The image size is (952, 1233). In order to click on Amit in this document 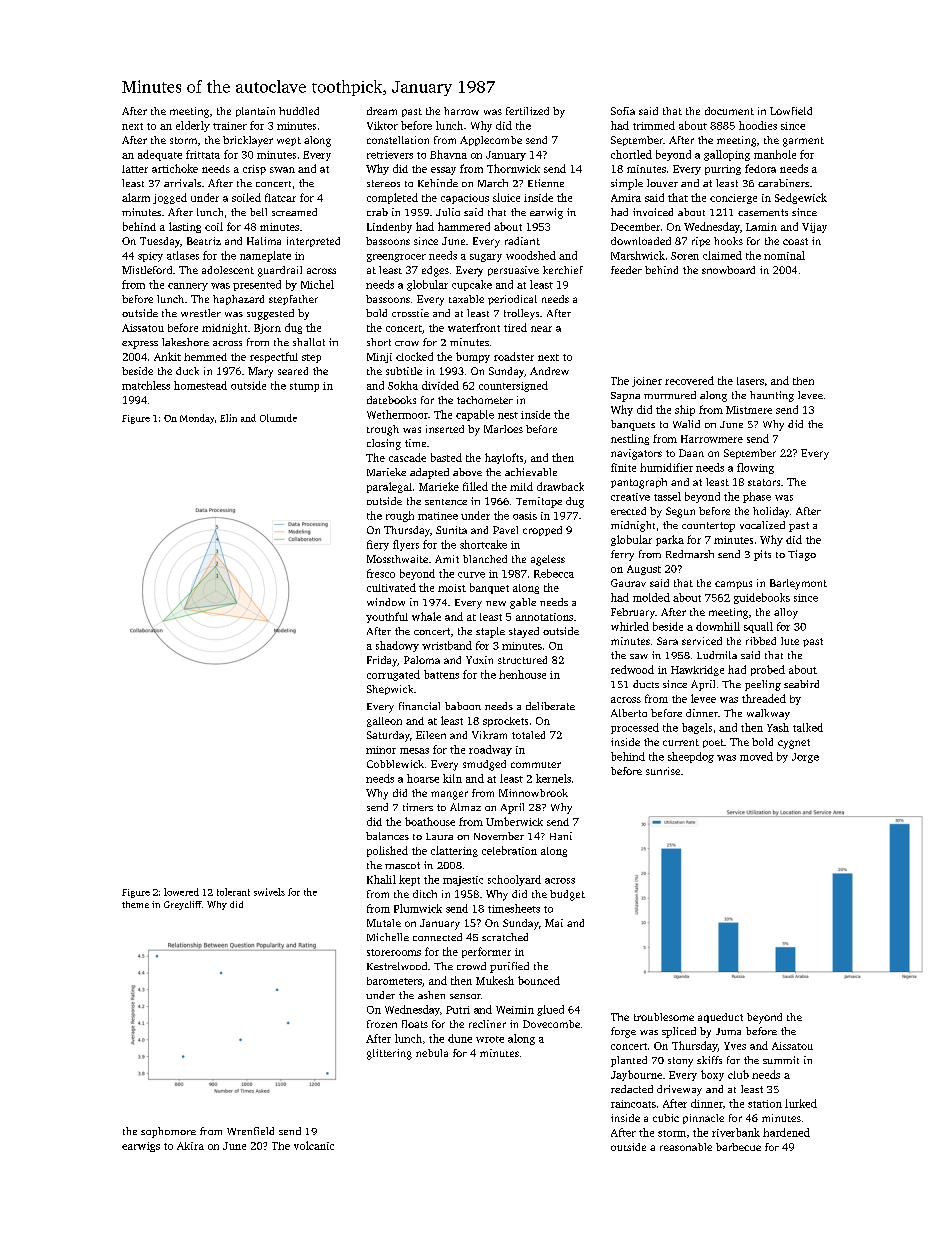, I will do `click(447, 559)`.
